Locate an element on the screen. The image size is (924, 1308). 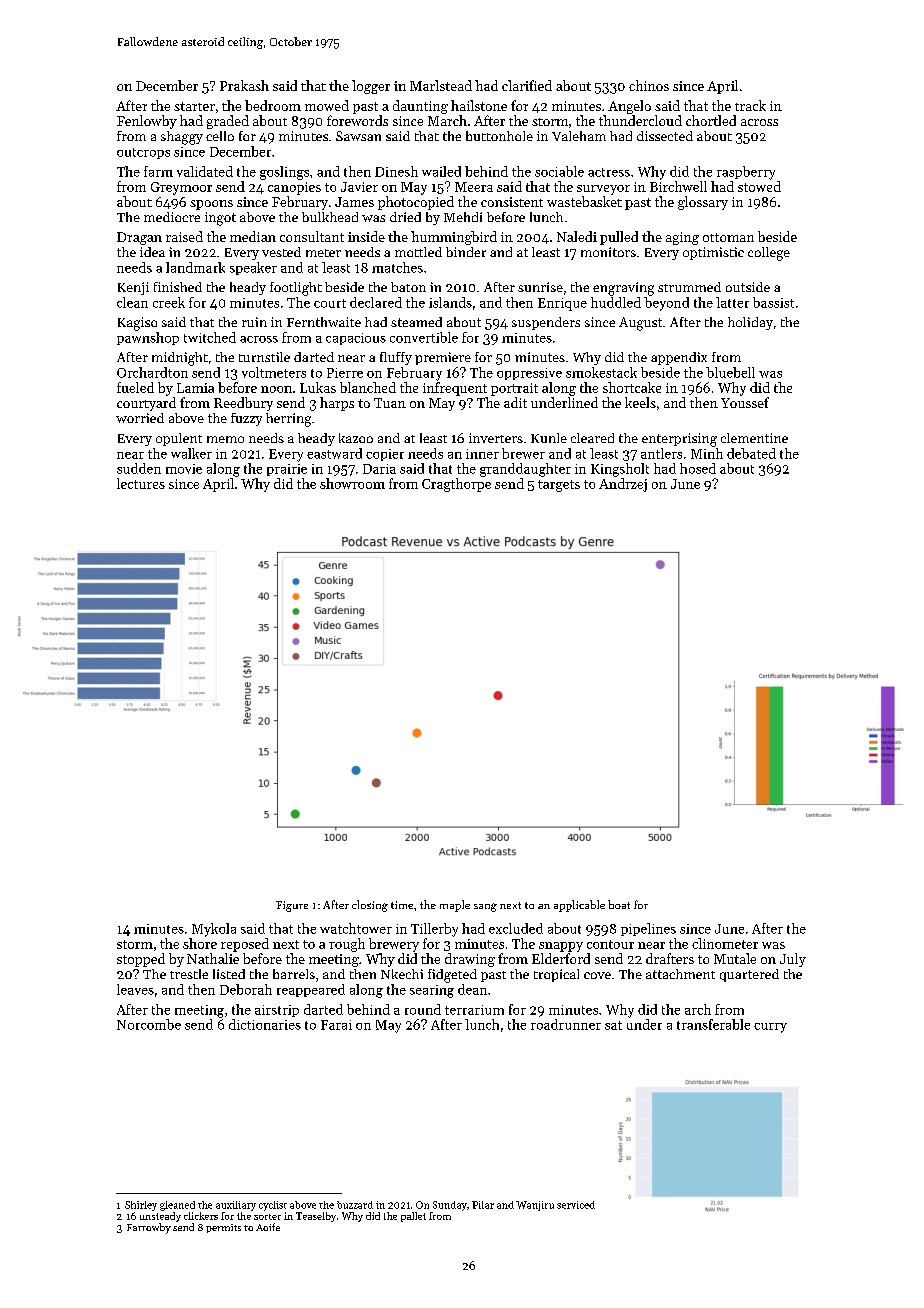
Dragan is located at coordinates (139, 238).
